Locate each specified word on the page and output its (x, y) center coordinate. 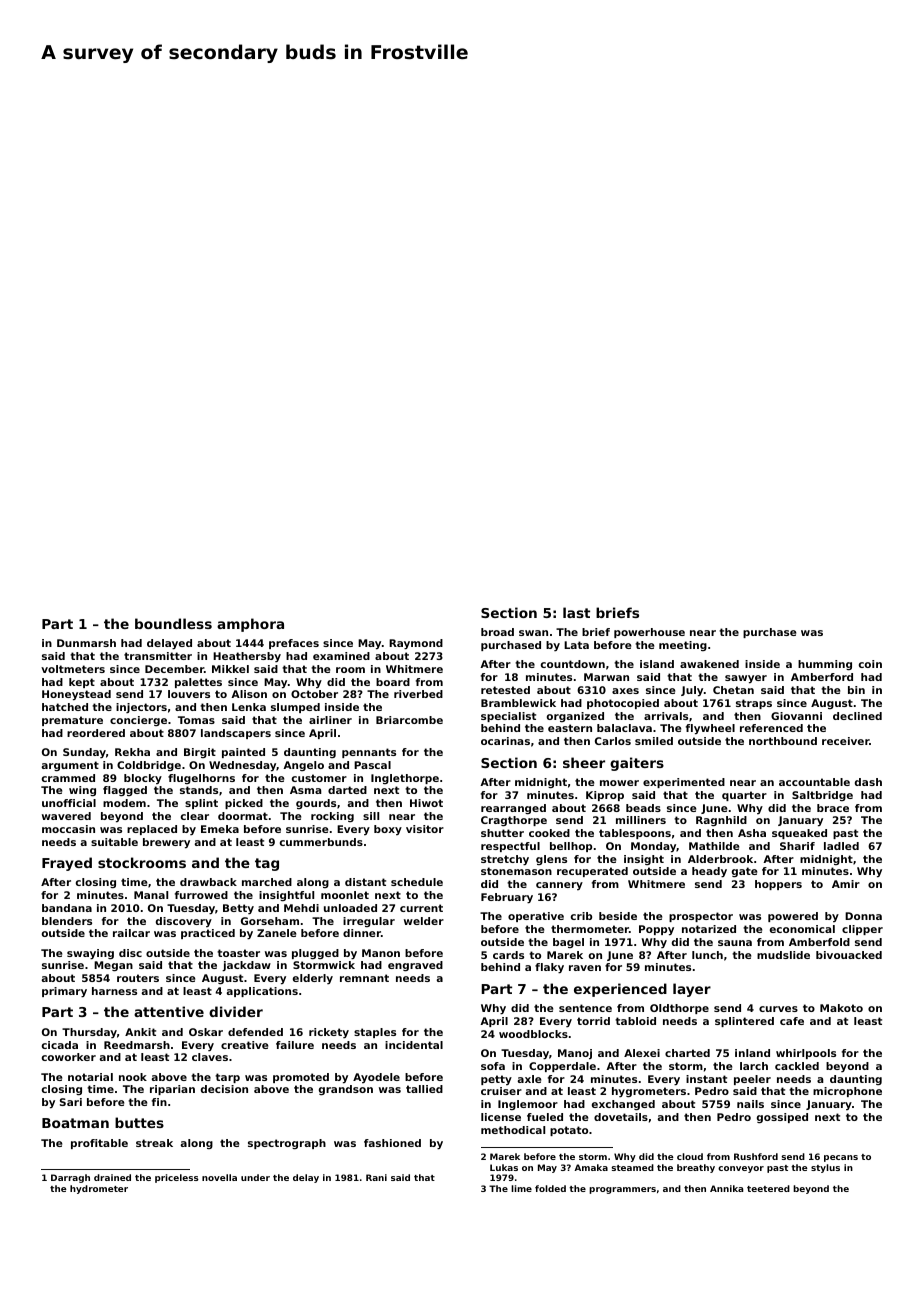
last (576, 612)
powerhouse (649, 633)
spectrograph (287, 1144)
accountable (814, 782)
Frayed (67, 864)
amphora (250, 625)
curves (778, 1009)
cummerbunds (321, 842)
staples (375, 1033)
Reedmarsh (137, 1045)
